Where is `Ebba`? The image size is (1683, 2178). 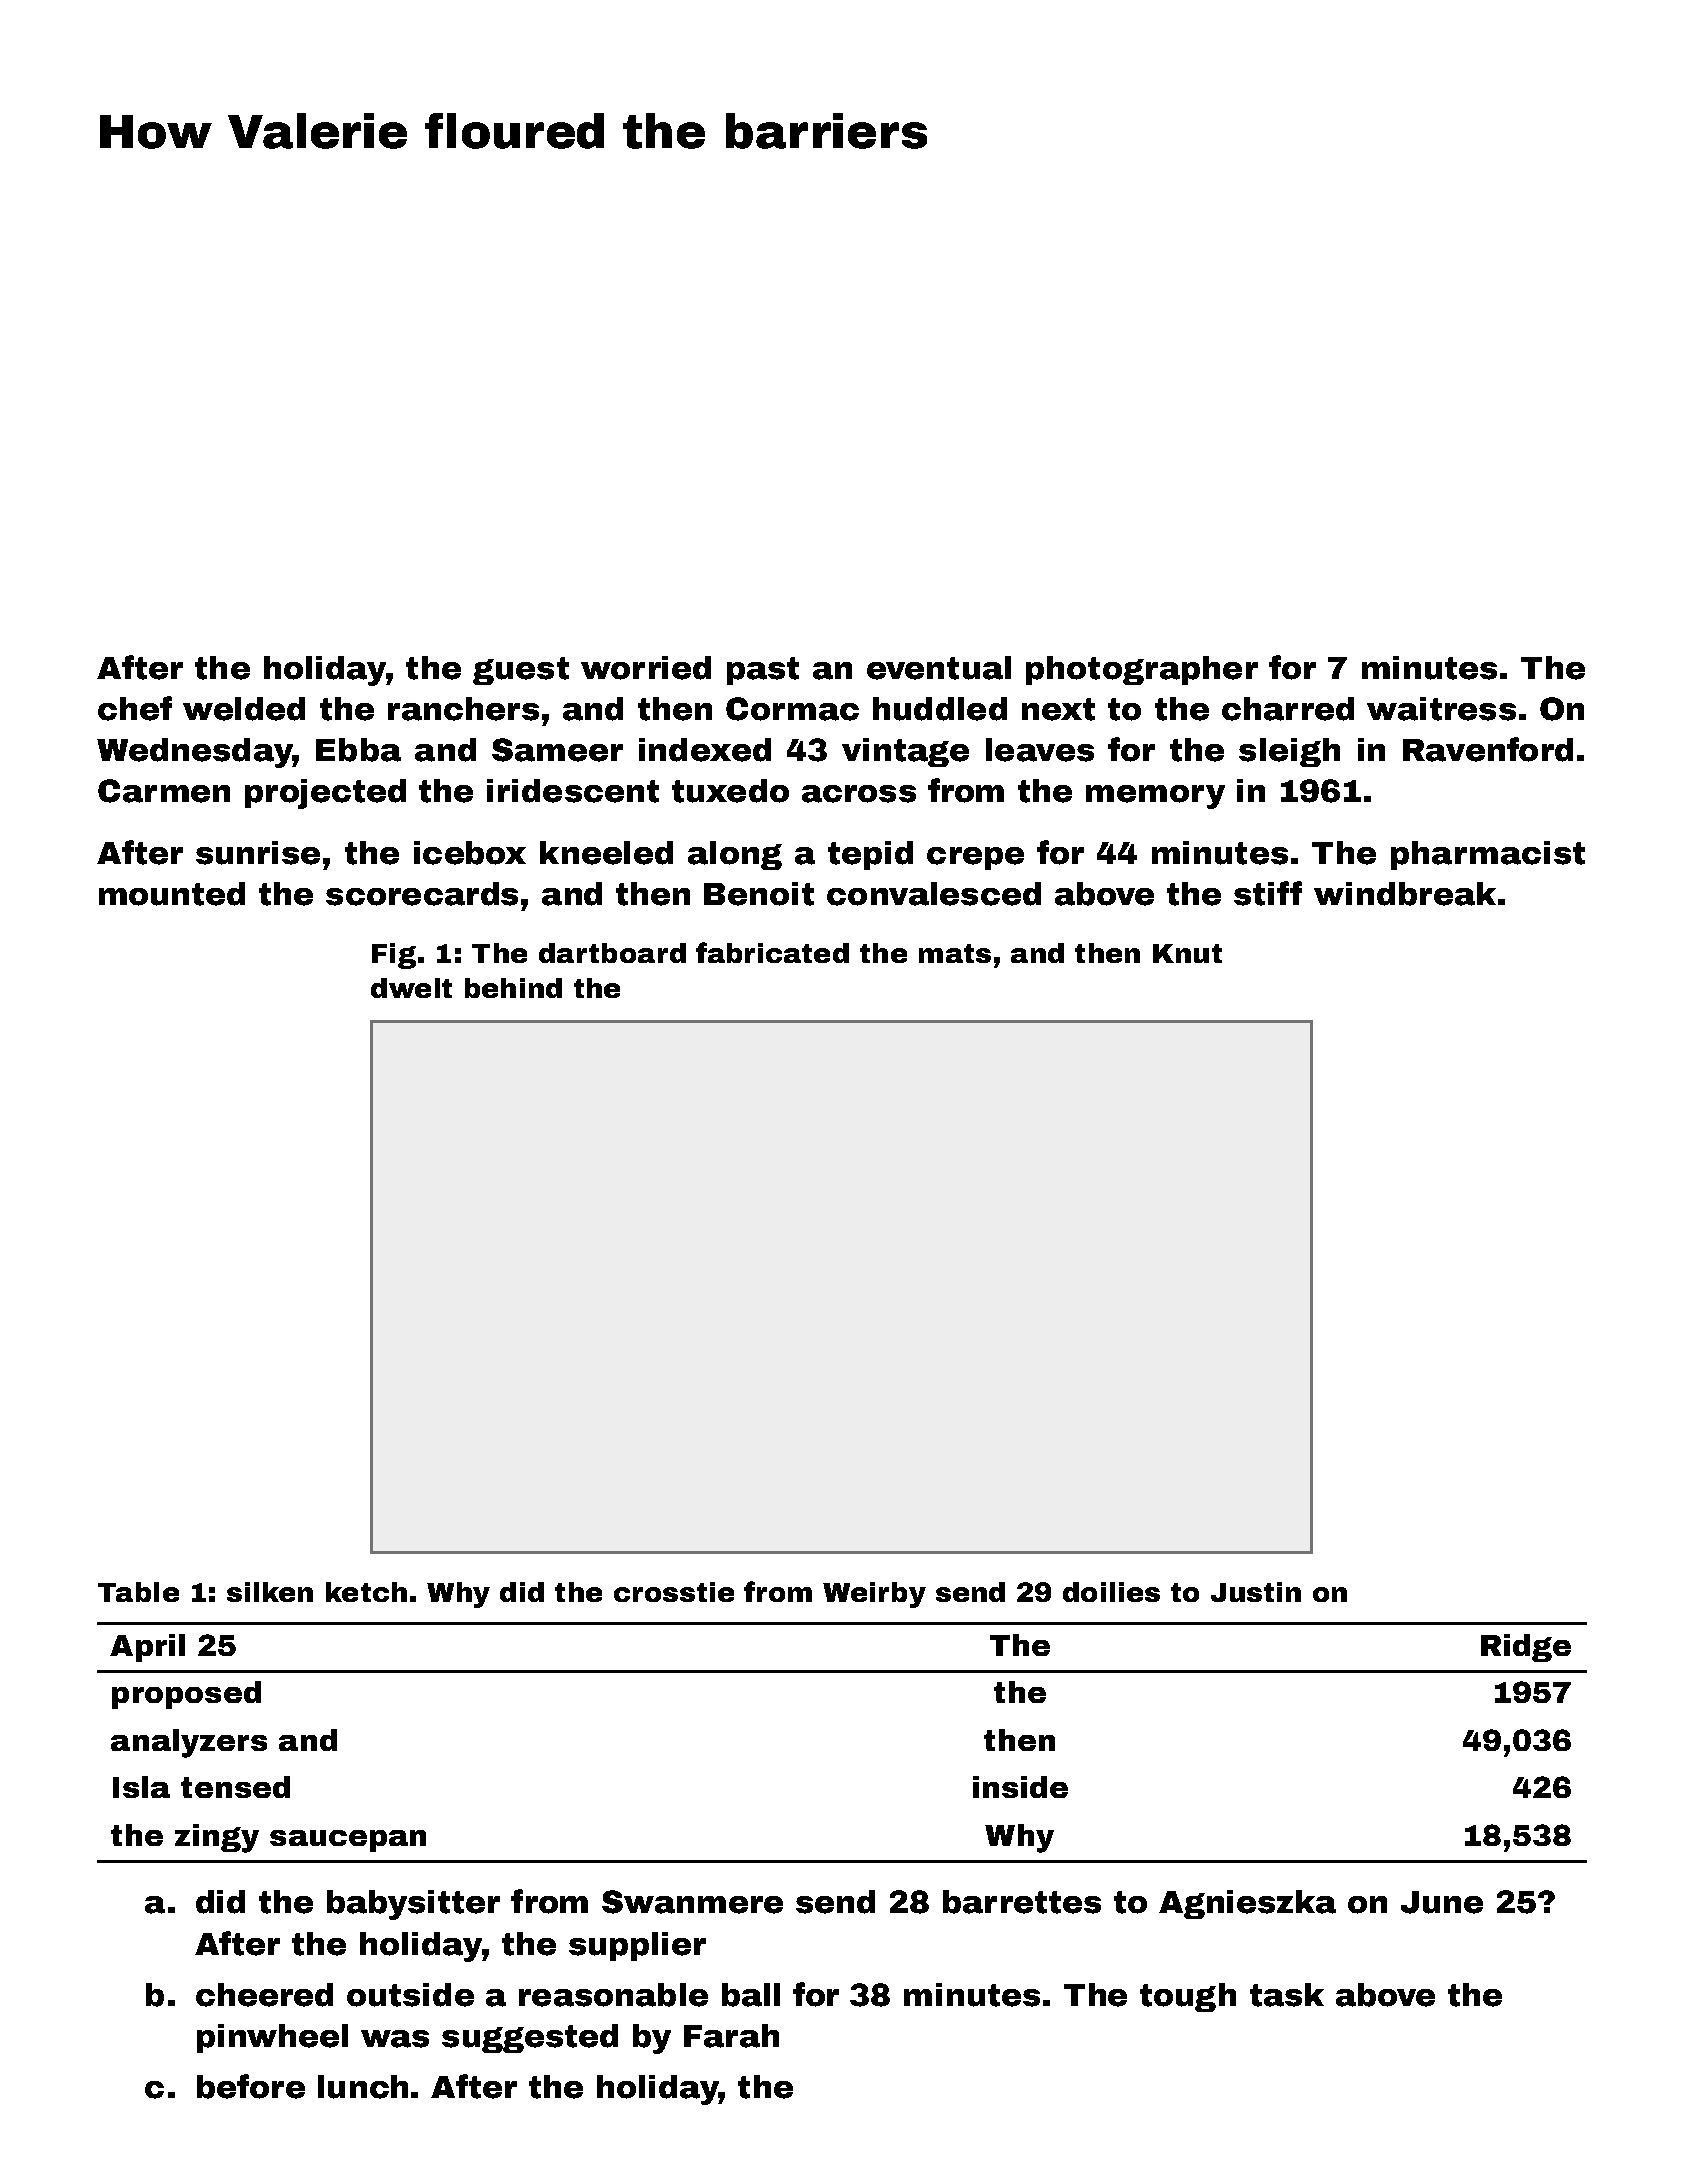 Ebba is located at coordinates (358, 750).
